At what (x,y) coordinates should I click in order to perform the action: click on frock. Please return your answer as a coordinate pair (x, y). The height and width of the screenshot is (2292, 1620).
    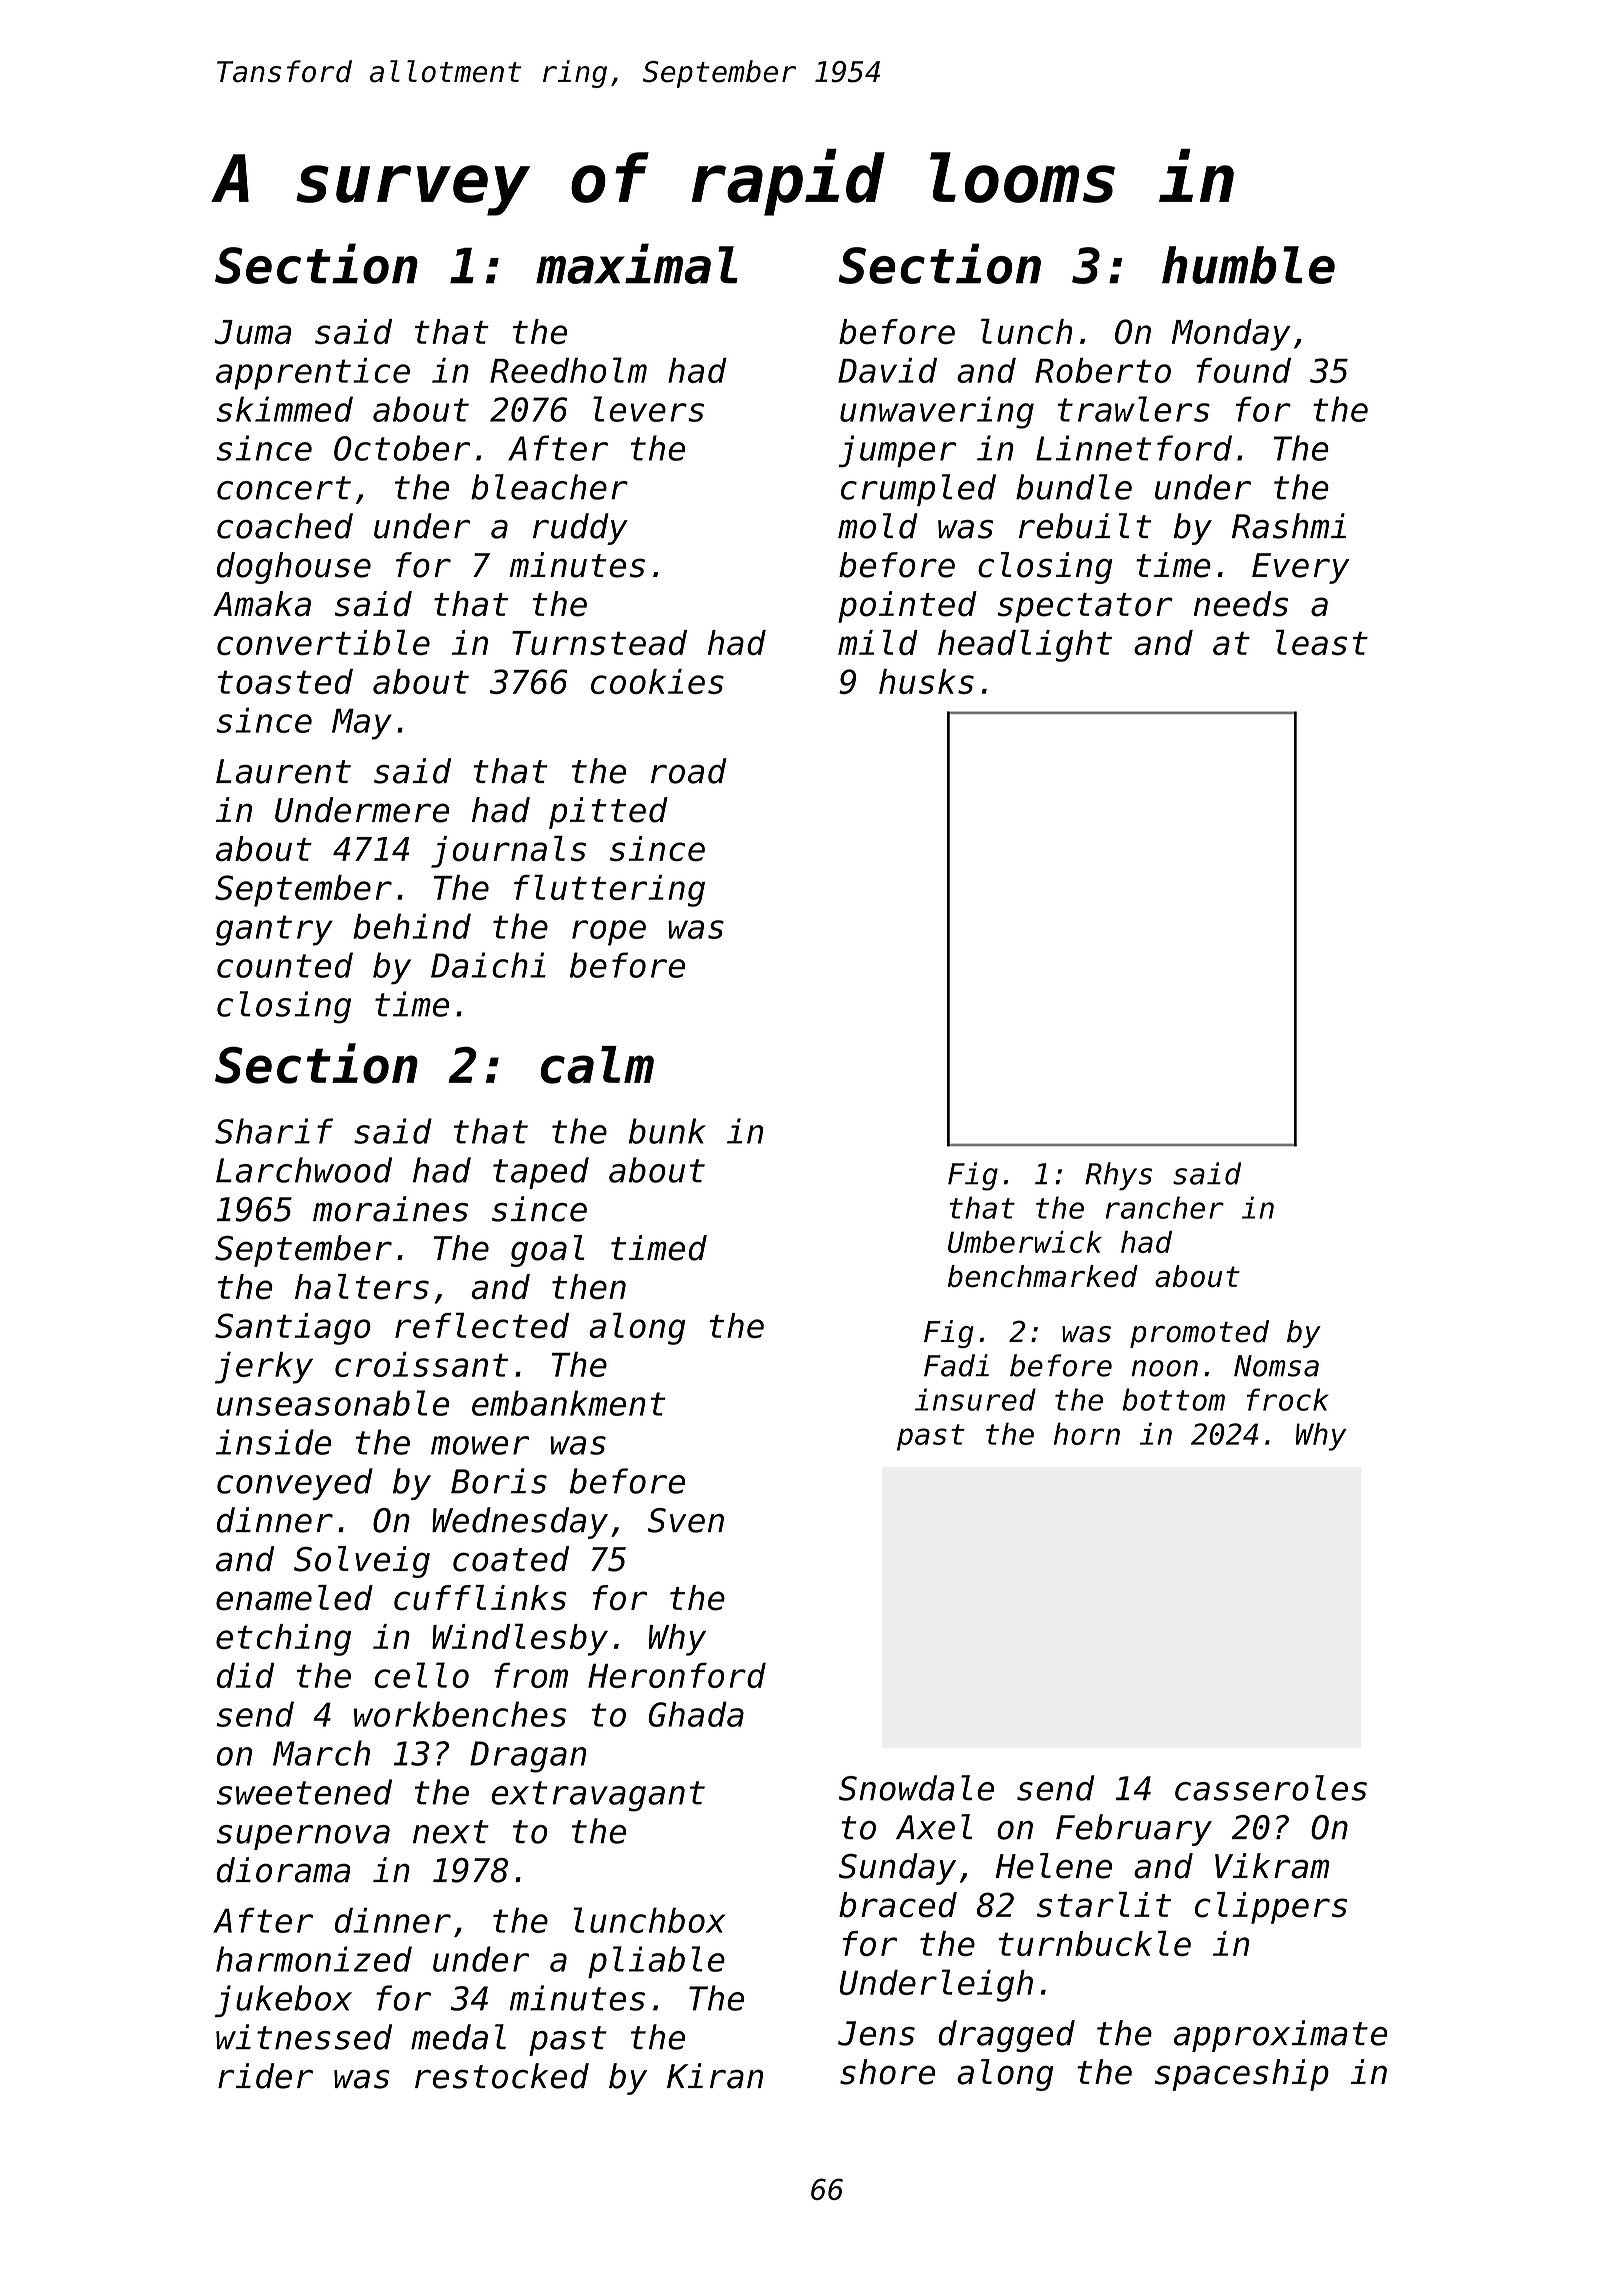
    Looking at the image, I should click on (1287, 1399).
